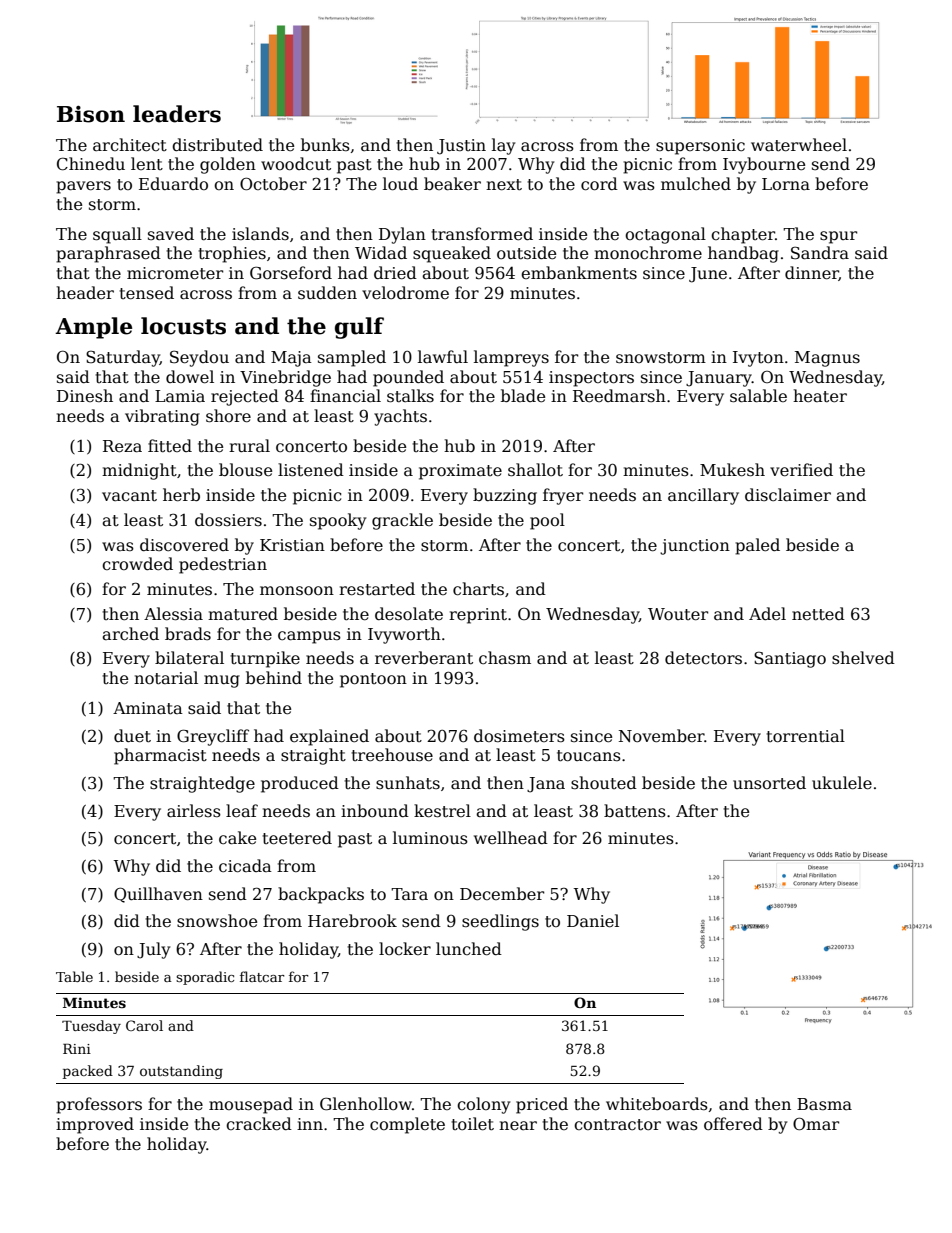 The height and width of the screenshot is (1233, 952). I want to click on mulched, so click(696, 183).
